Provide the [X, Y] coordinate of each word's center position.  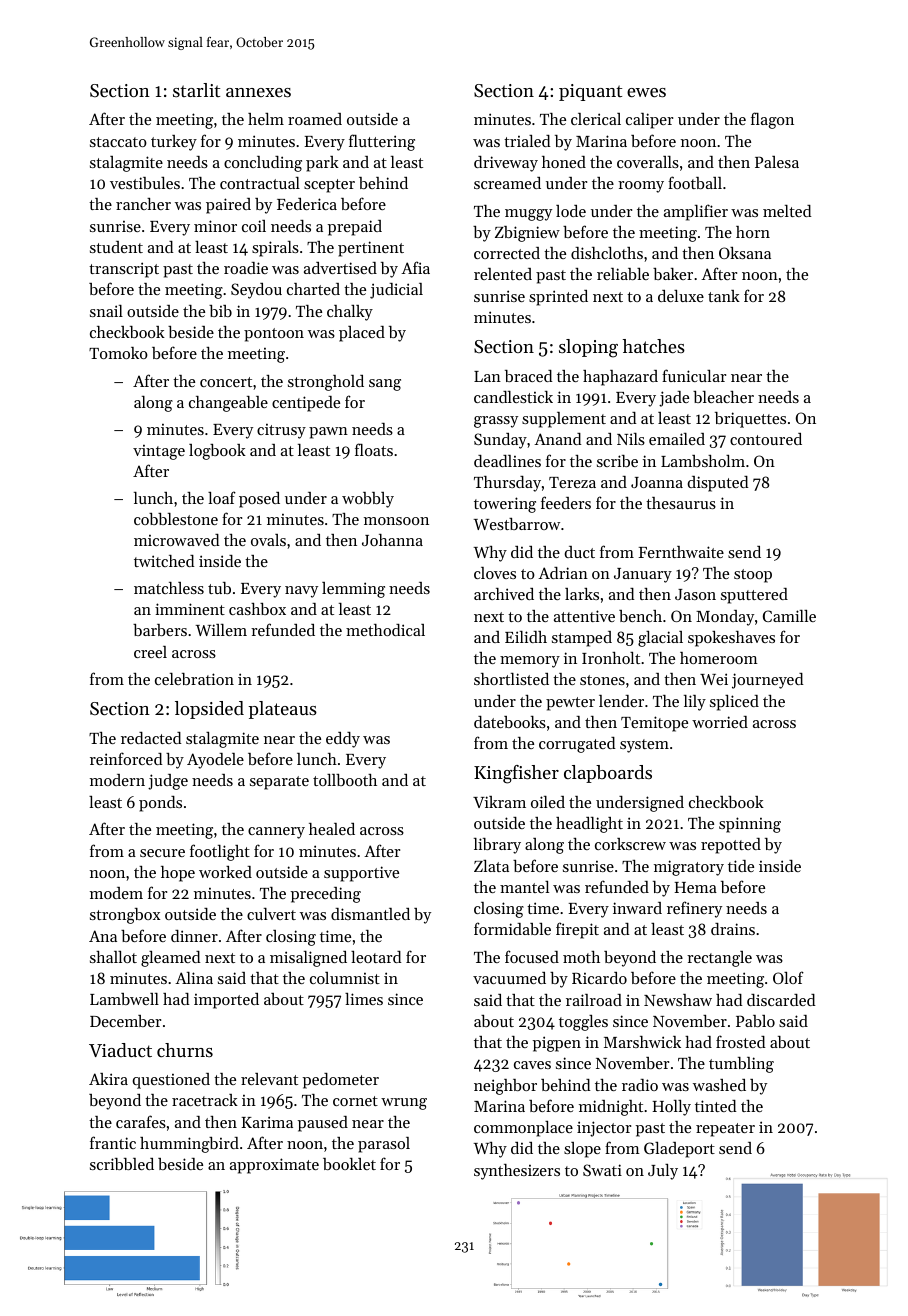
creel [150, 652]
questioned [171, 1081]
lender [621, 701]
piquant [590, 92]
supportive [361, 874]
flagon [772, 120]
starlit [196, 90]
